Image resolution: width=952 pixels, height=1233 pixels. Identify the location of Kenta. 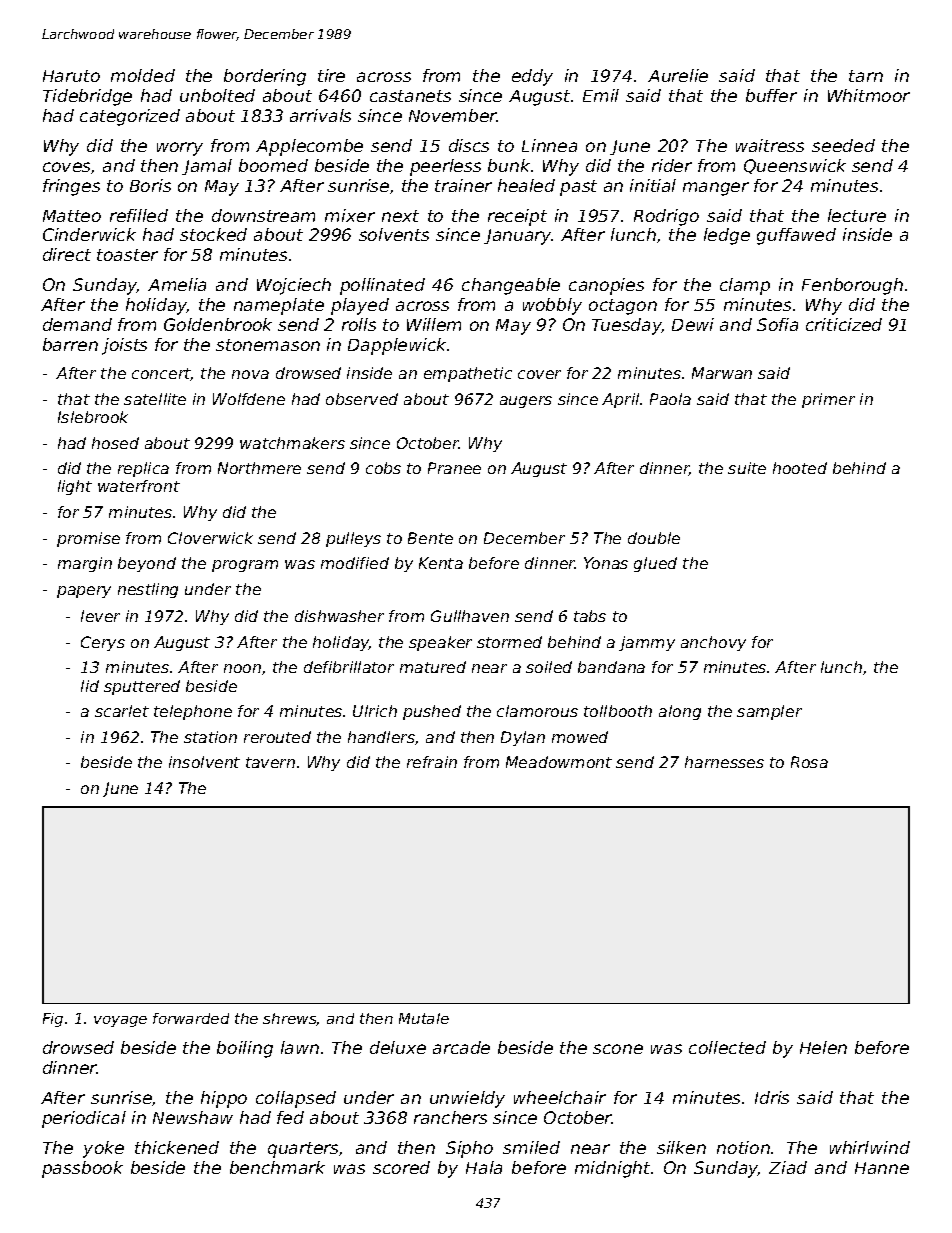
(441, 563).
